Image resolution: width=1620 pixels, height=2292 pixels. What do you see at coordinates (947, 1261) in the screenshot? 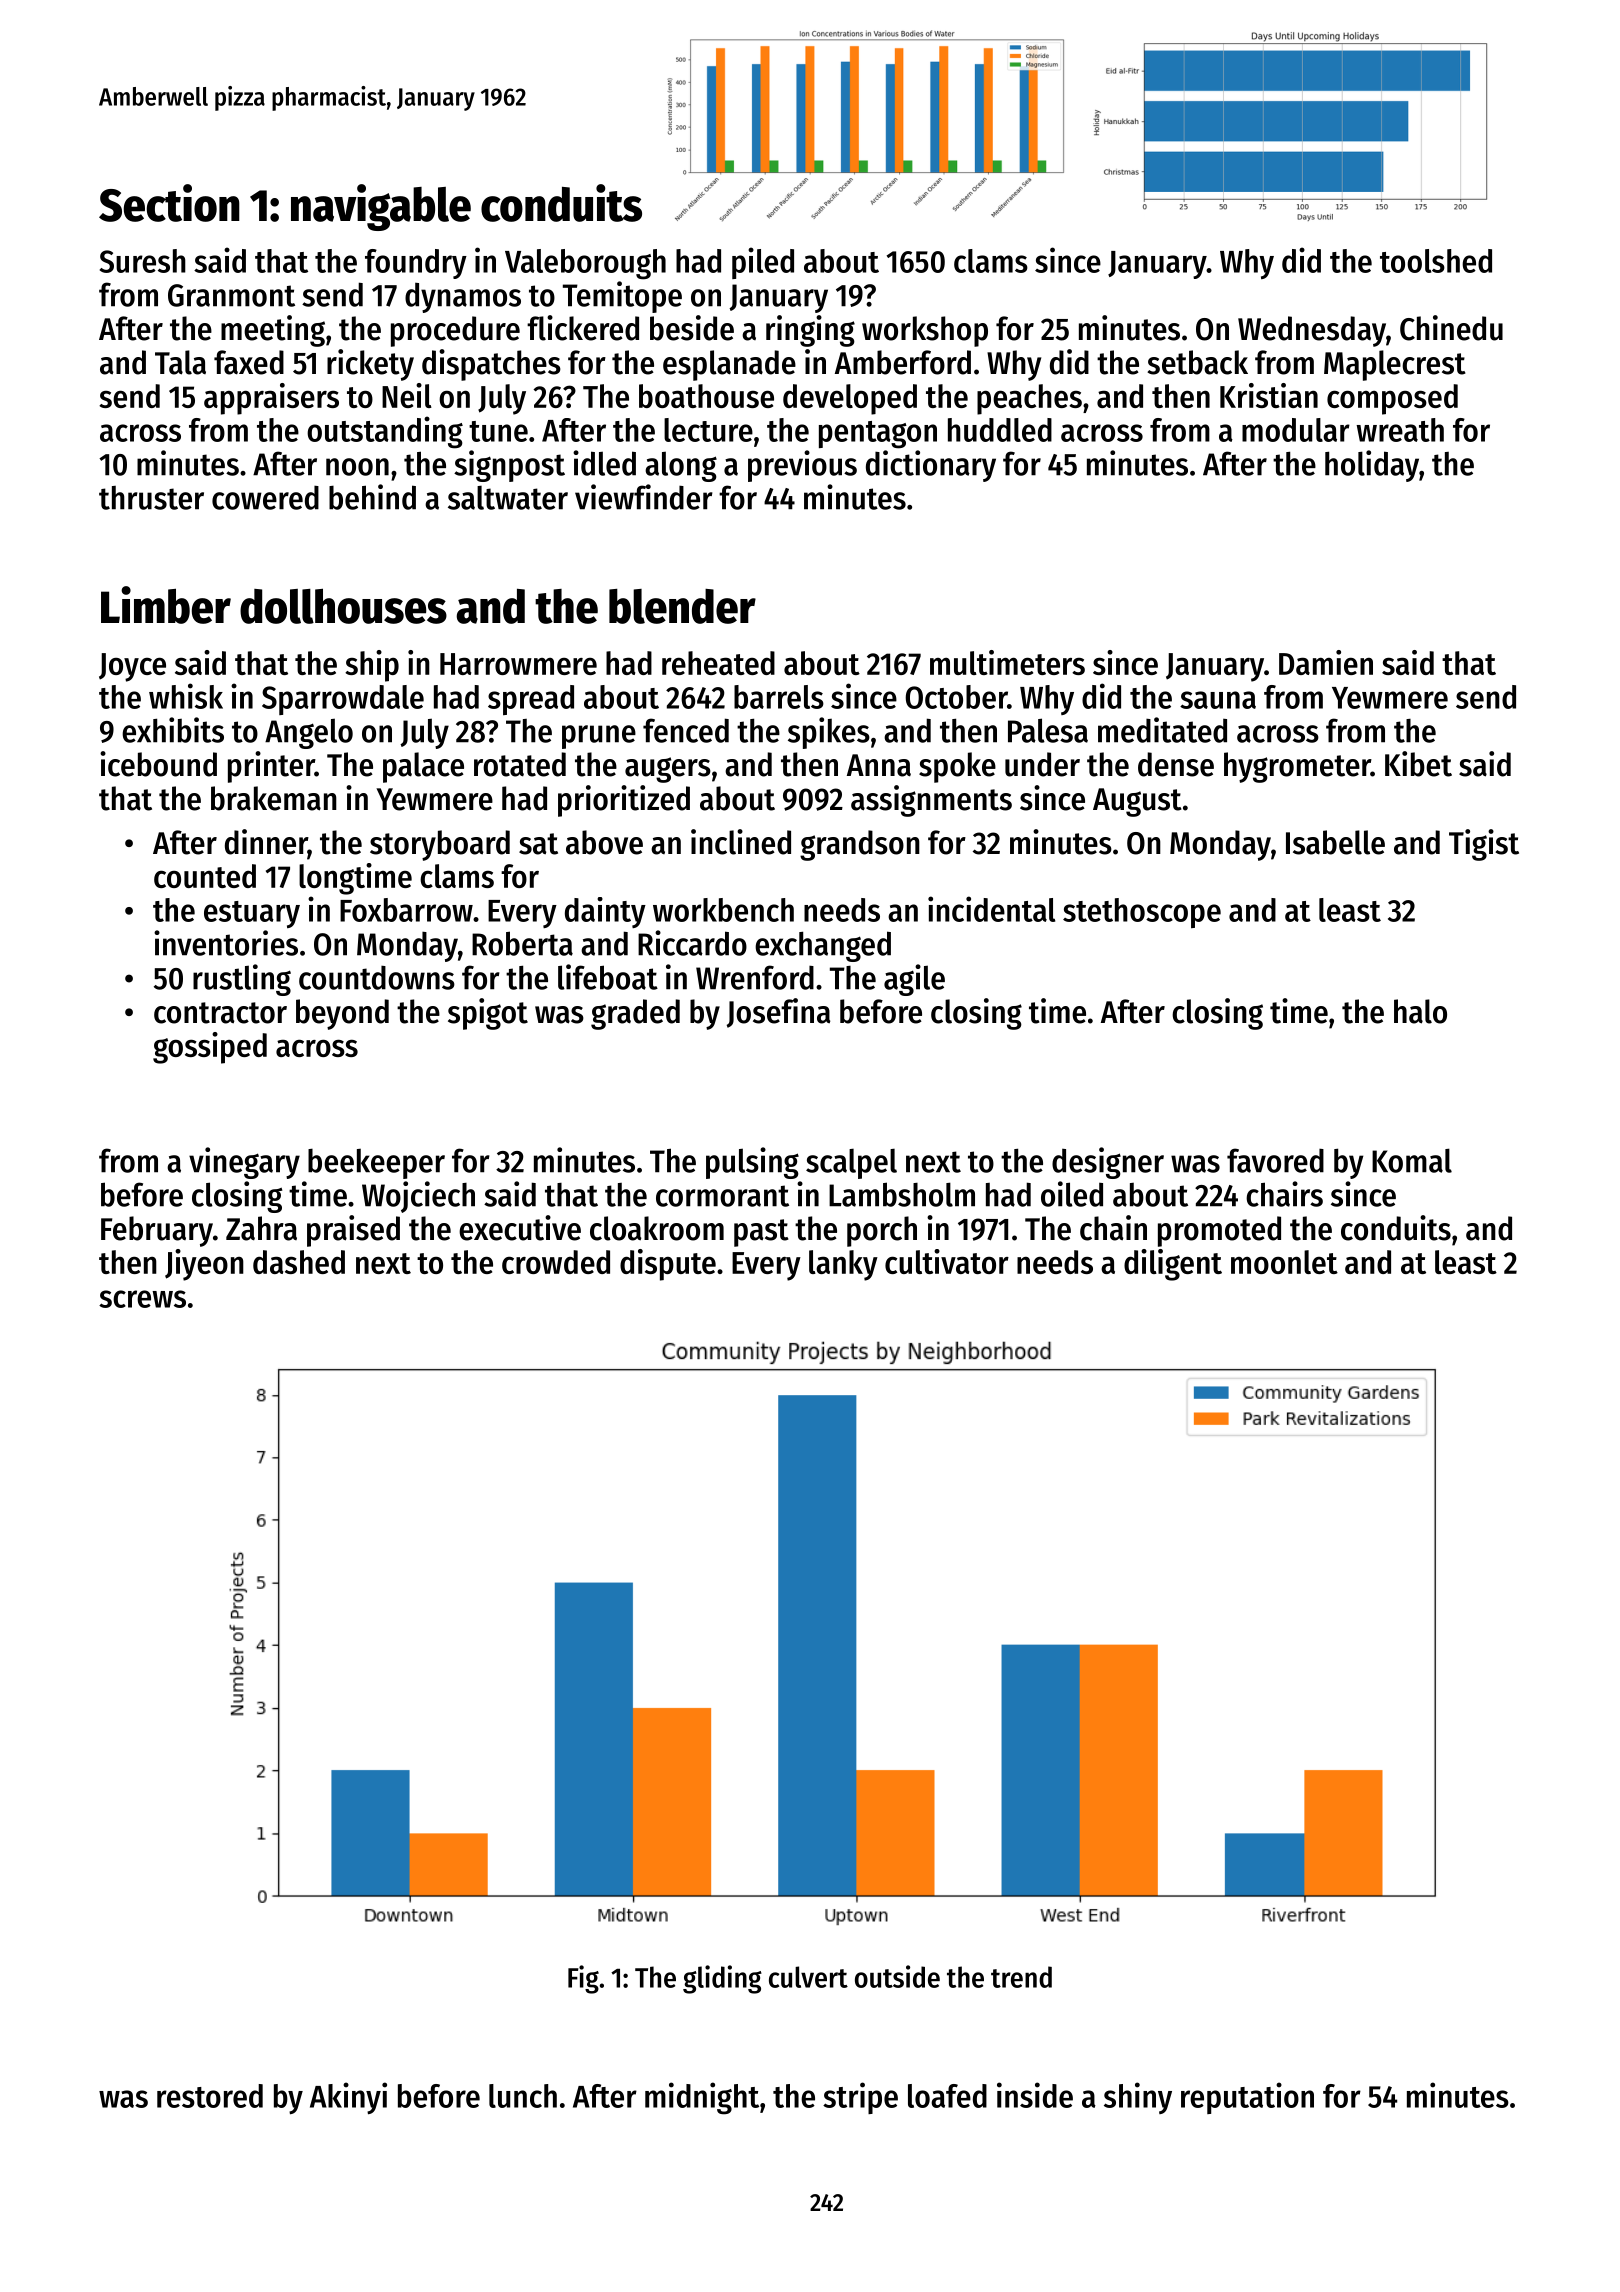
I see `cultivator` at bounding box center [947, 1261].
